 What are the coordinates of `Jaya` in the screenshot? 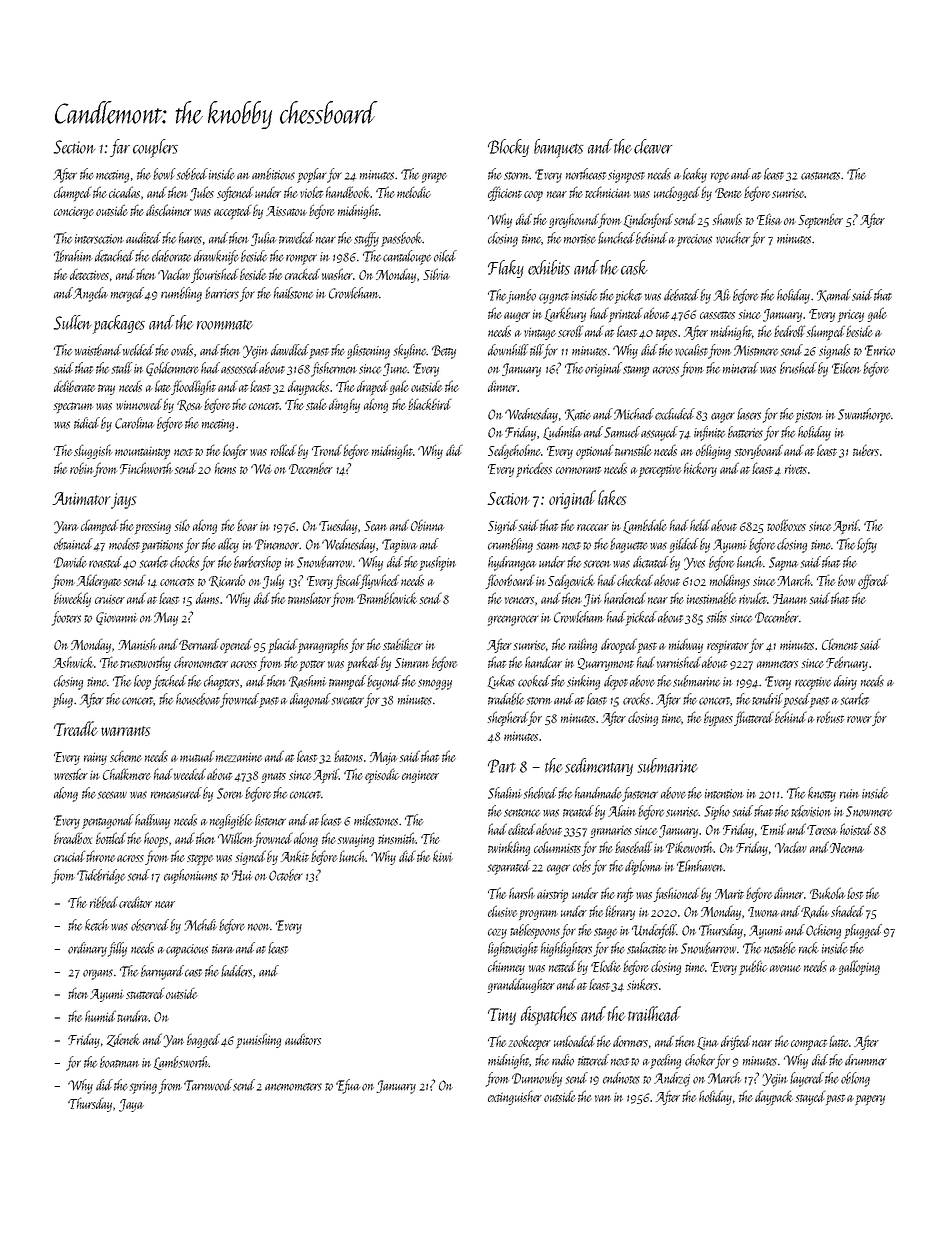 It's located at (131, 1105).
